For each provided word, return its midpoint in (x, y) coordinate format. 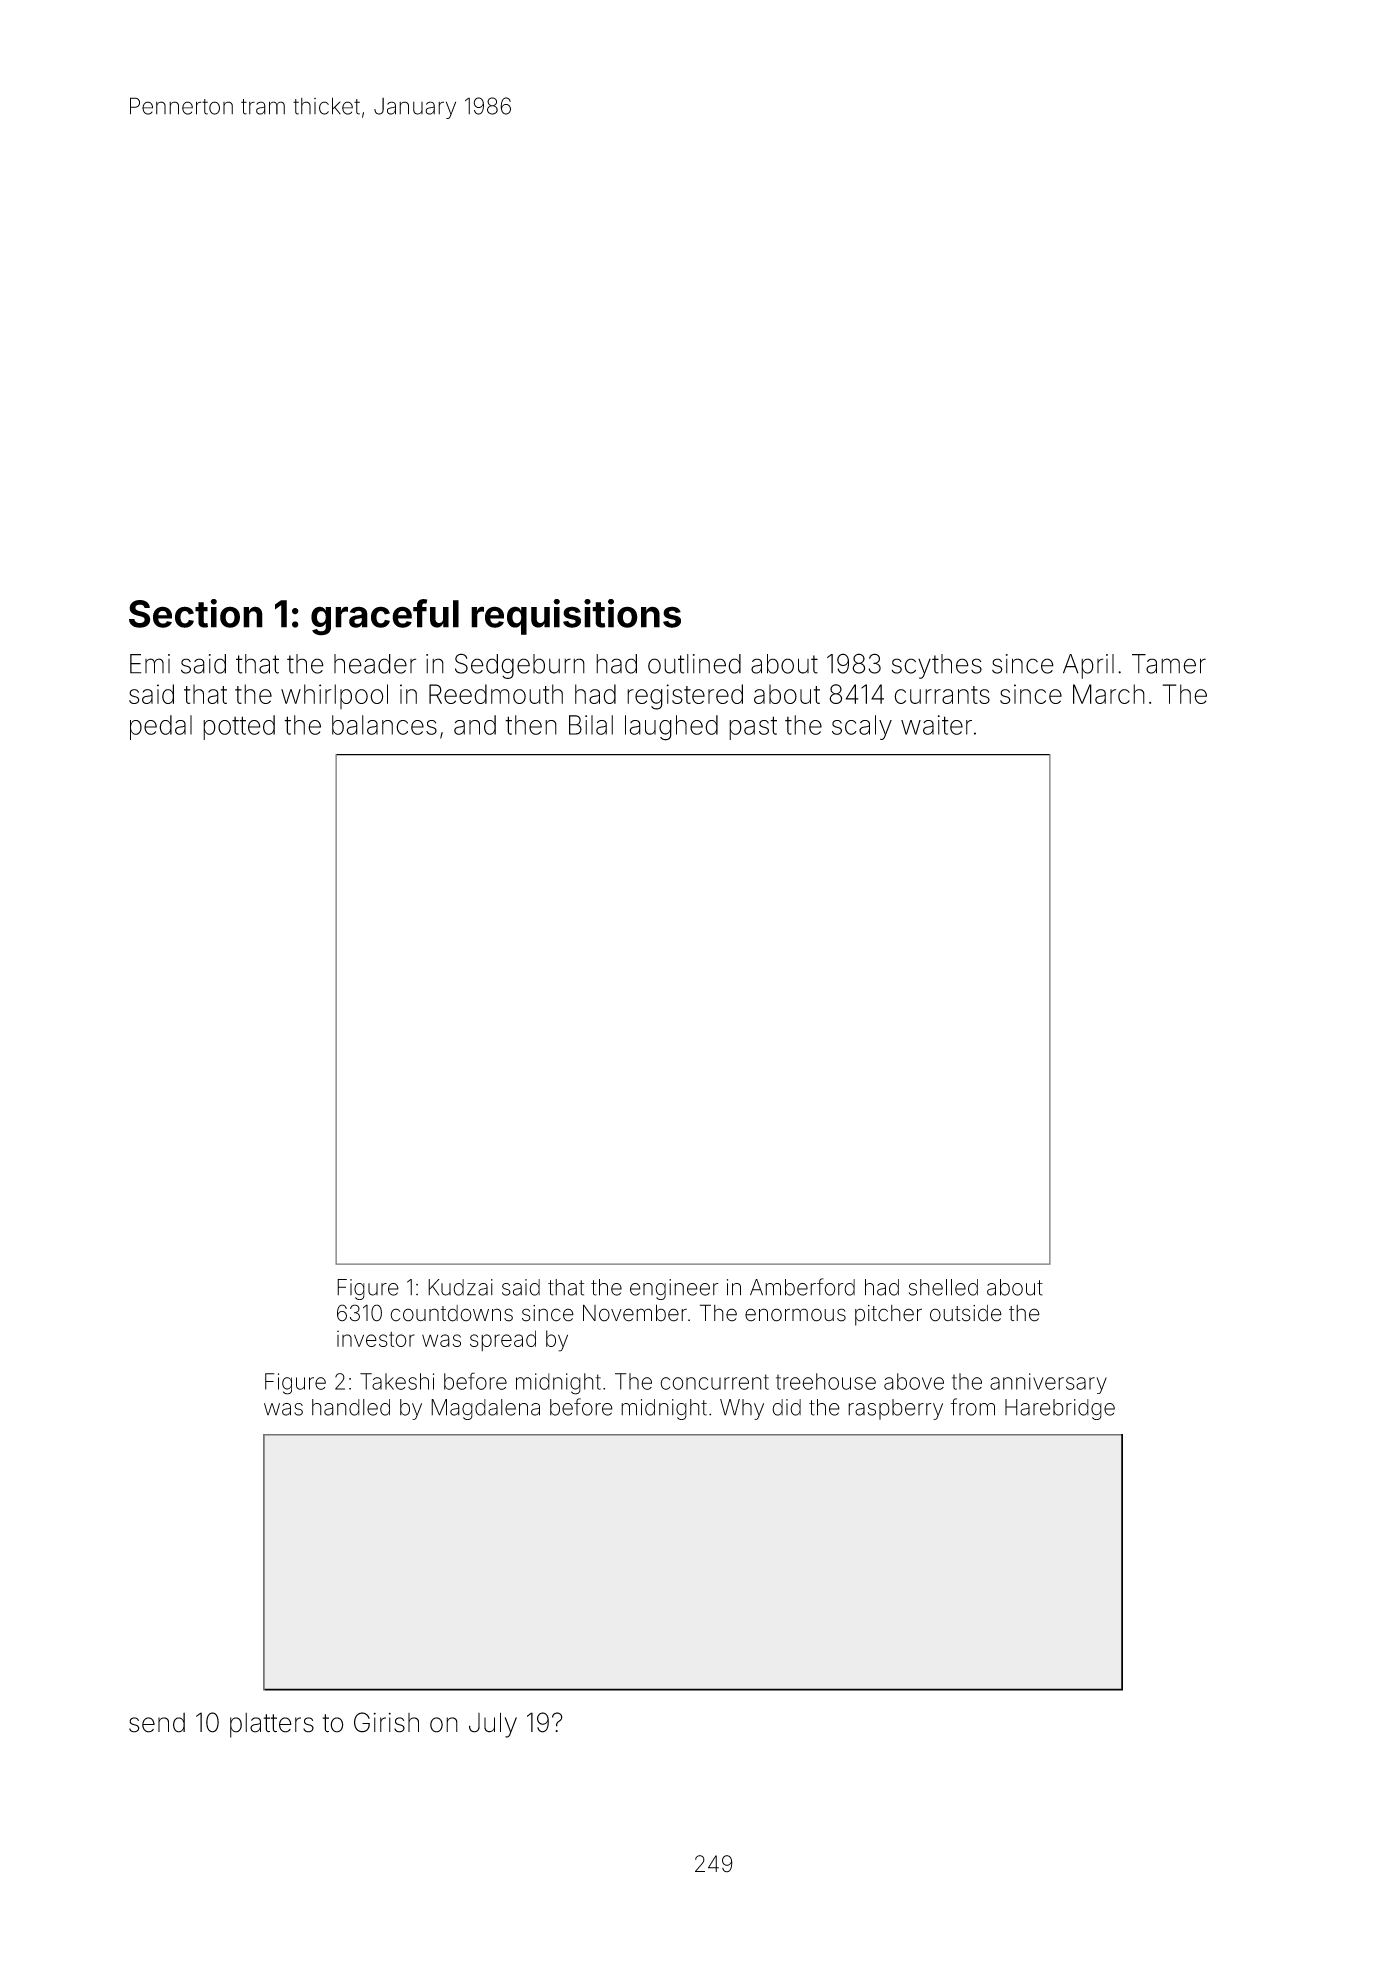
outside (966, 1313)
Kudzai (460, 1287)
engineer (674, 1289)
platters (272, 1725)
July (493, 1725)
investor (376, 1339)
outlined (694, 664)
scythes (937, 666)
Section (196, 613)
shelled (943, 1287)
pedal (161, 727)
